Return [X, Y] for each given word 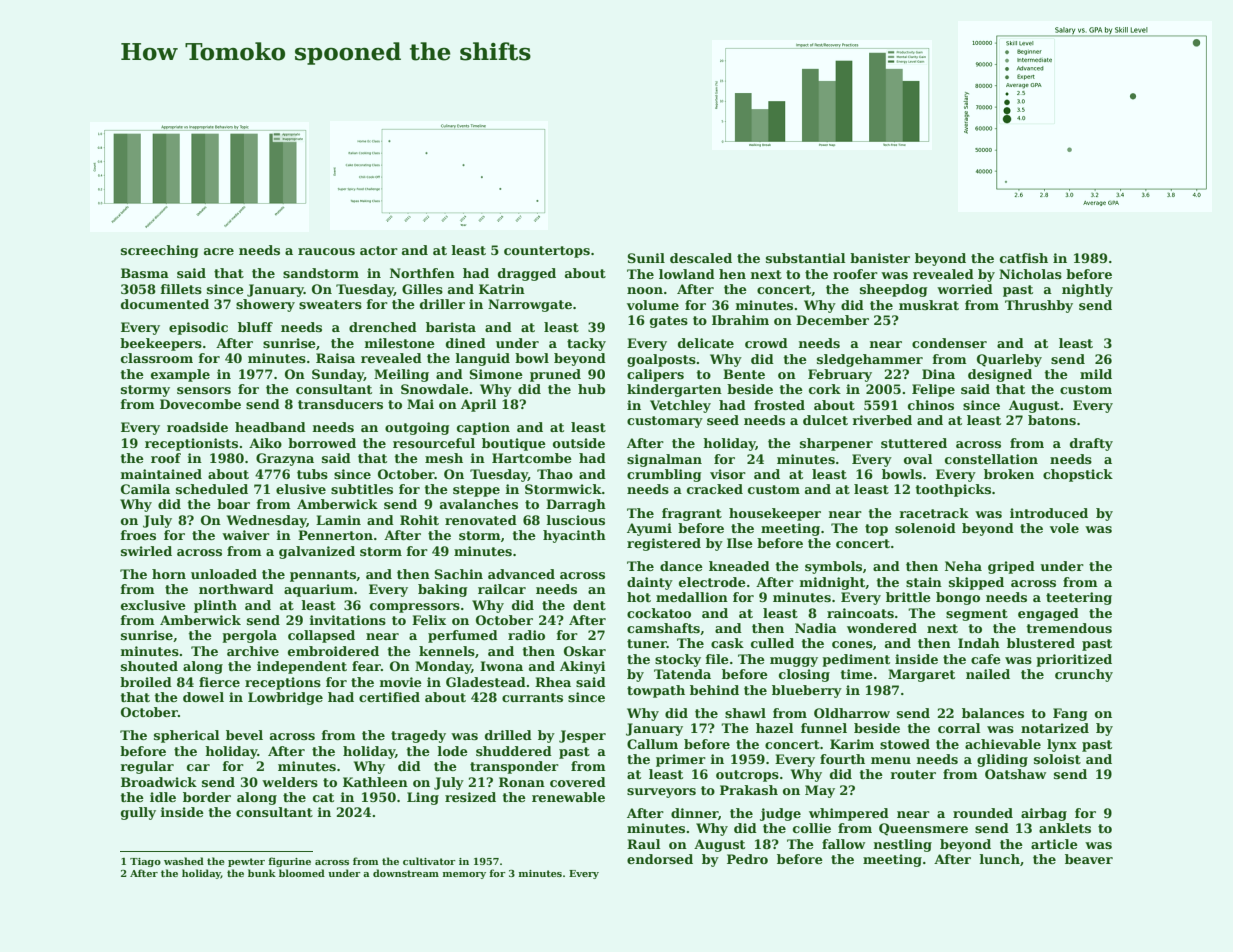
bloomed [302, 873]
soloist [1057, 759]
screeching [159, 251]
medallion [692, 597]
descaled [701, 258]
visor [728, 474]
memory [464, 875]
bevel [244, 735]
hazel [774, 728]
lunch [1000, 859]
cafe [986, 659]
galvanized [317, 552]
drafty [1091, 444]
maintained [161, 474]
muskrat [929, 305]
